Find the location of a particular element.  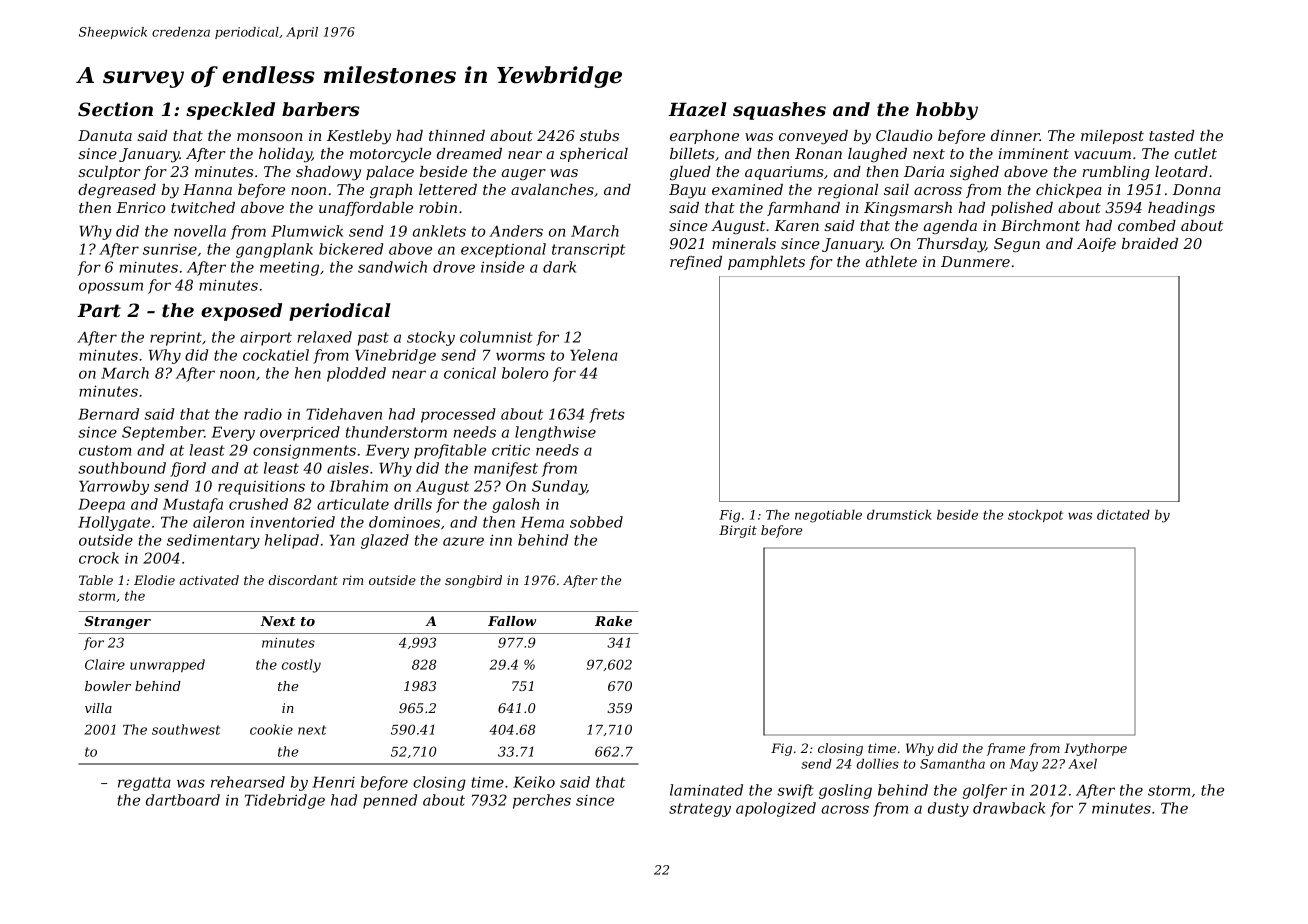

hobby is located at coordinates (947, 111).
